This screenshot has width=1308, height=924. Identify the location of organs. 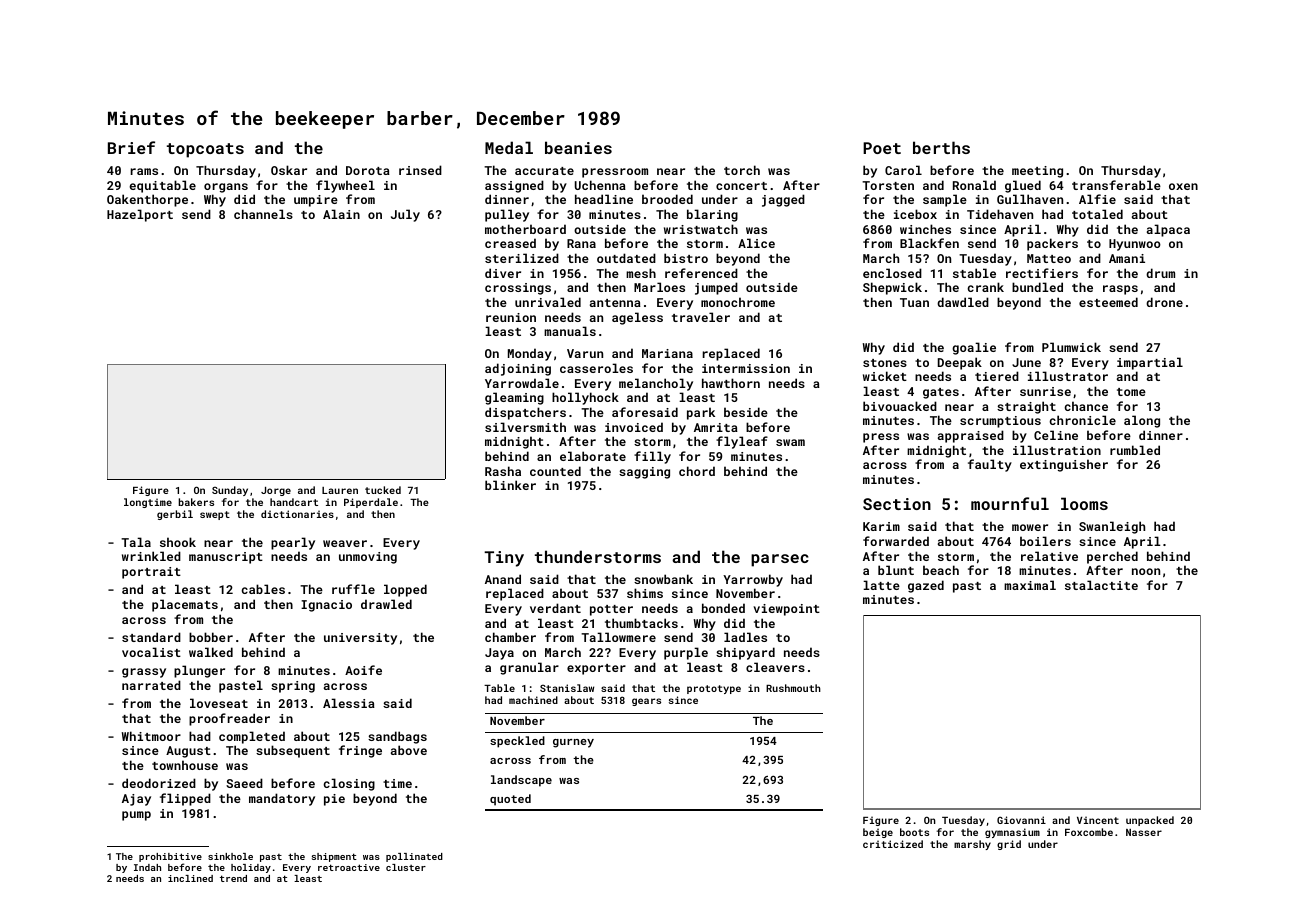
(226, 188).
